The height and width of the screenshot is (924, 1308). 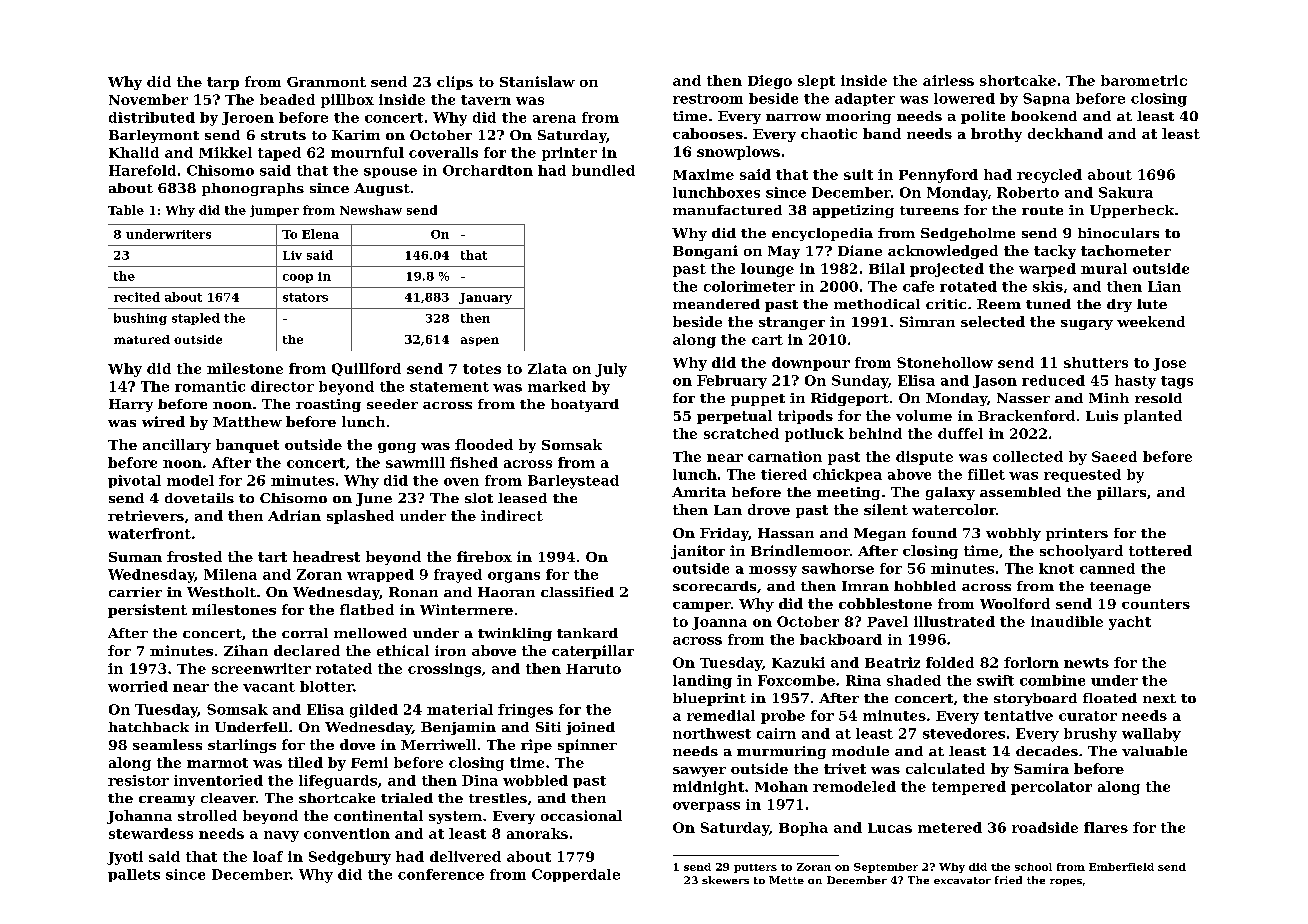 I want to click on pallets, so click(x=134, y=875).
